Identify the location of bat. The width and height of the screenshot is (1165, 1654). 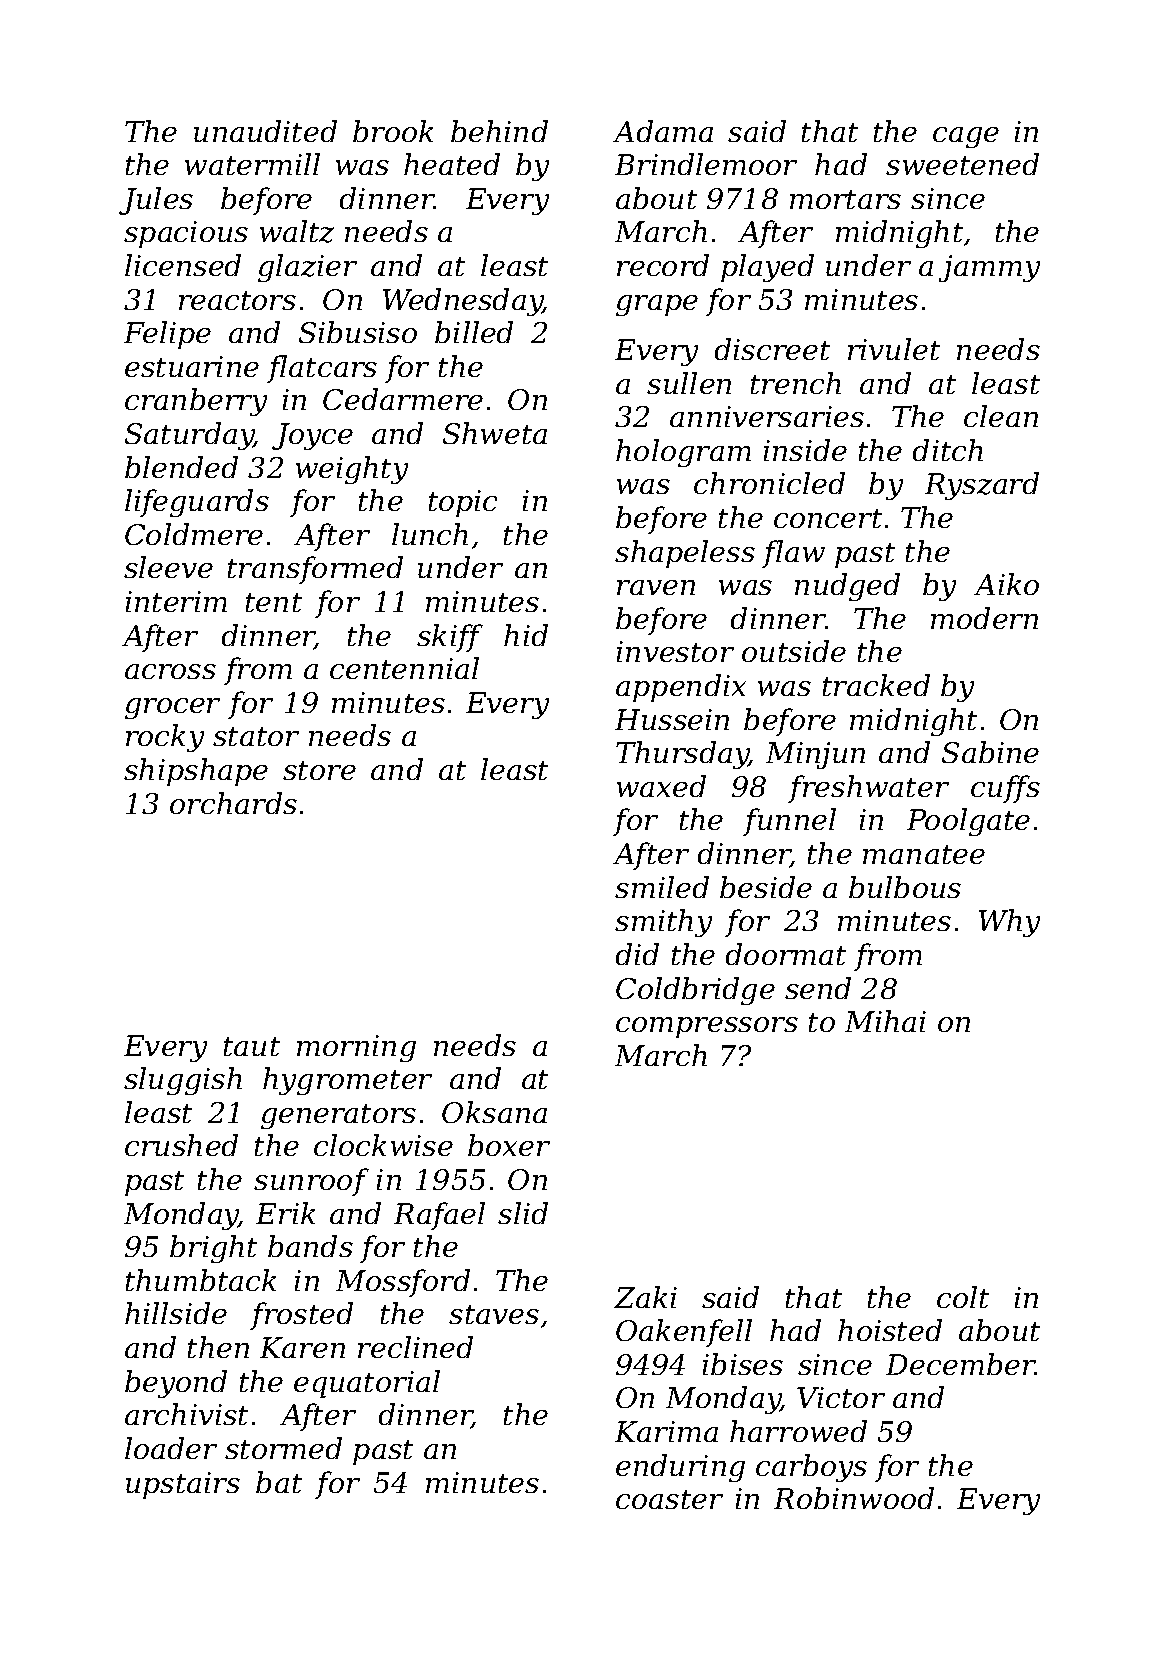
(279, 1482).
